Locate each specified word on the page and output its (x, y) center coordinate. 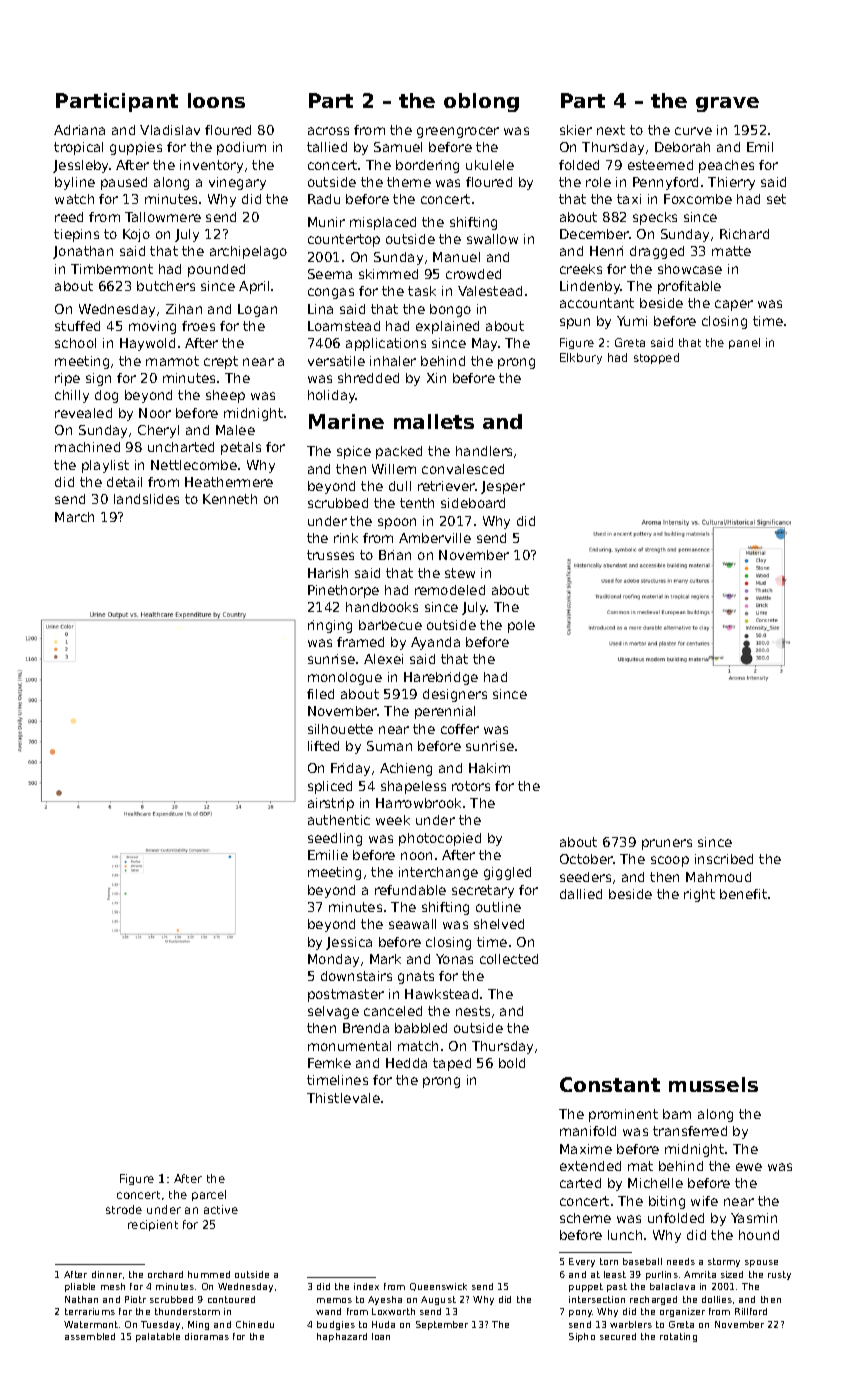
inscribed (724, 859)
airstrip (331, 804)
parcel (209, 1195)
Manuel (456, 257)
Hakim (489, 768)
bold (512, 1063)
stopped (656, 358)
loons (216, 100)
